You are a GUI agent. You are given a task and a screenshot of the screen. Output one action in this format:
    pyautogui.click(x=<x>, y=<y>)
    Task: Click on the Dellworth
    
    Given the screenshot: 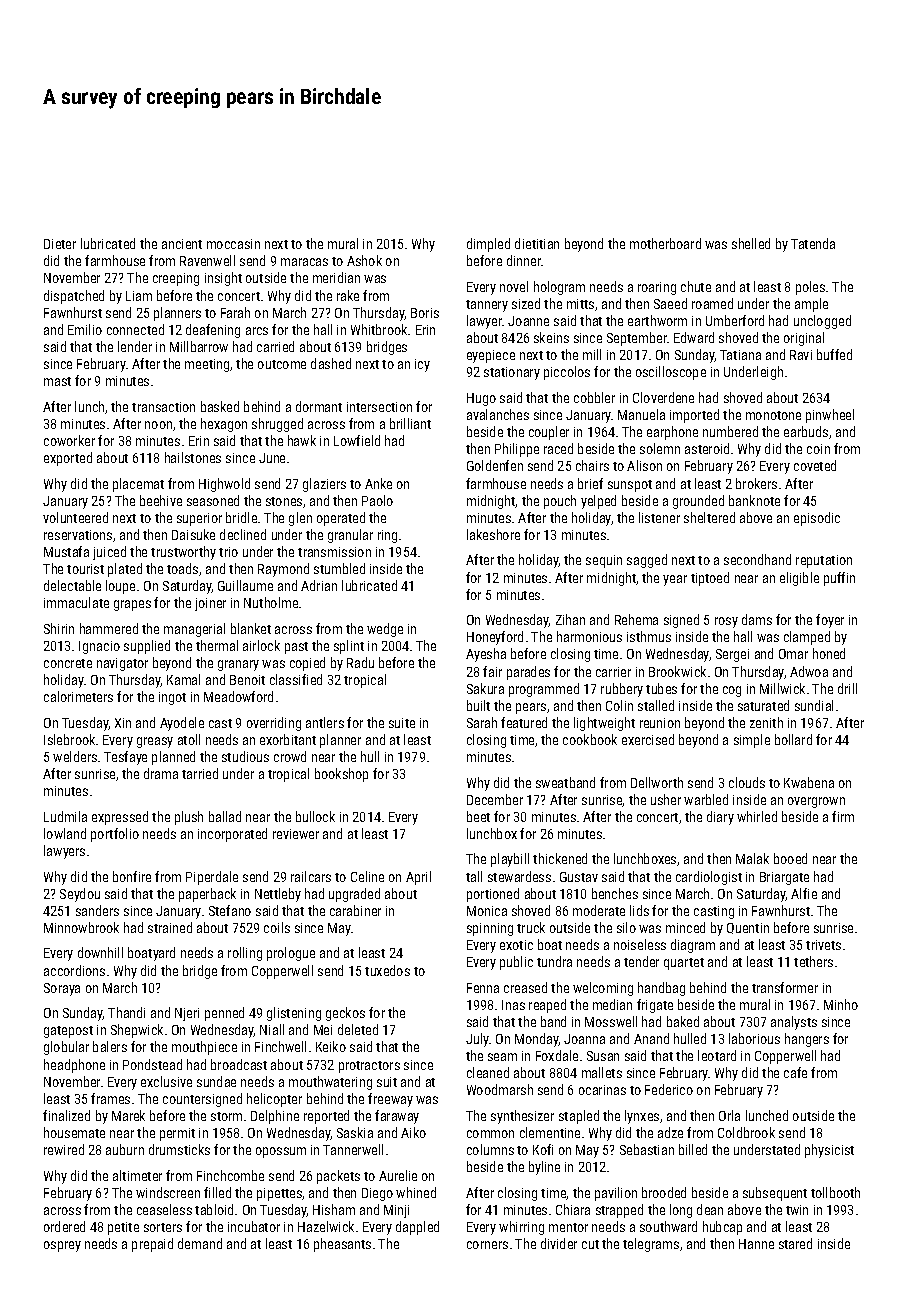 What is the action you would take?
    pyautogui.click(x=657, y=782)
